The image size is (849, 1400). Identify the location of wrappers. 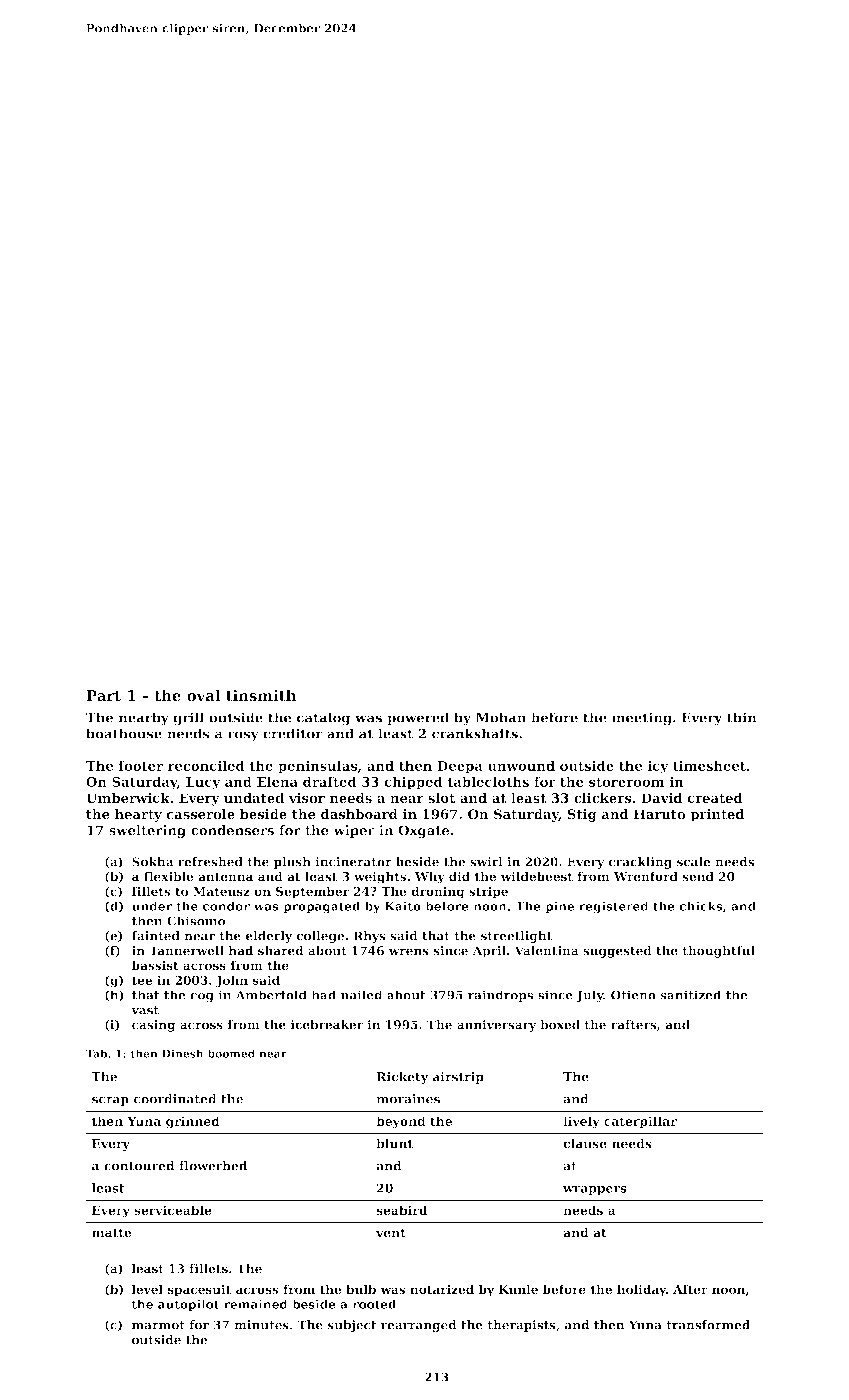
(595, 1190).
